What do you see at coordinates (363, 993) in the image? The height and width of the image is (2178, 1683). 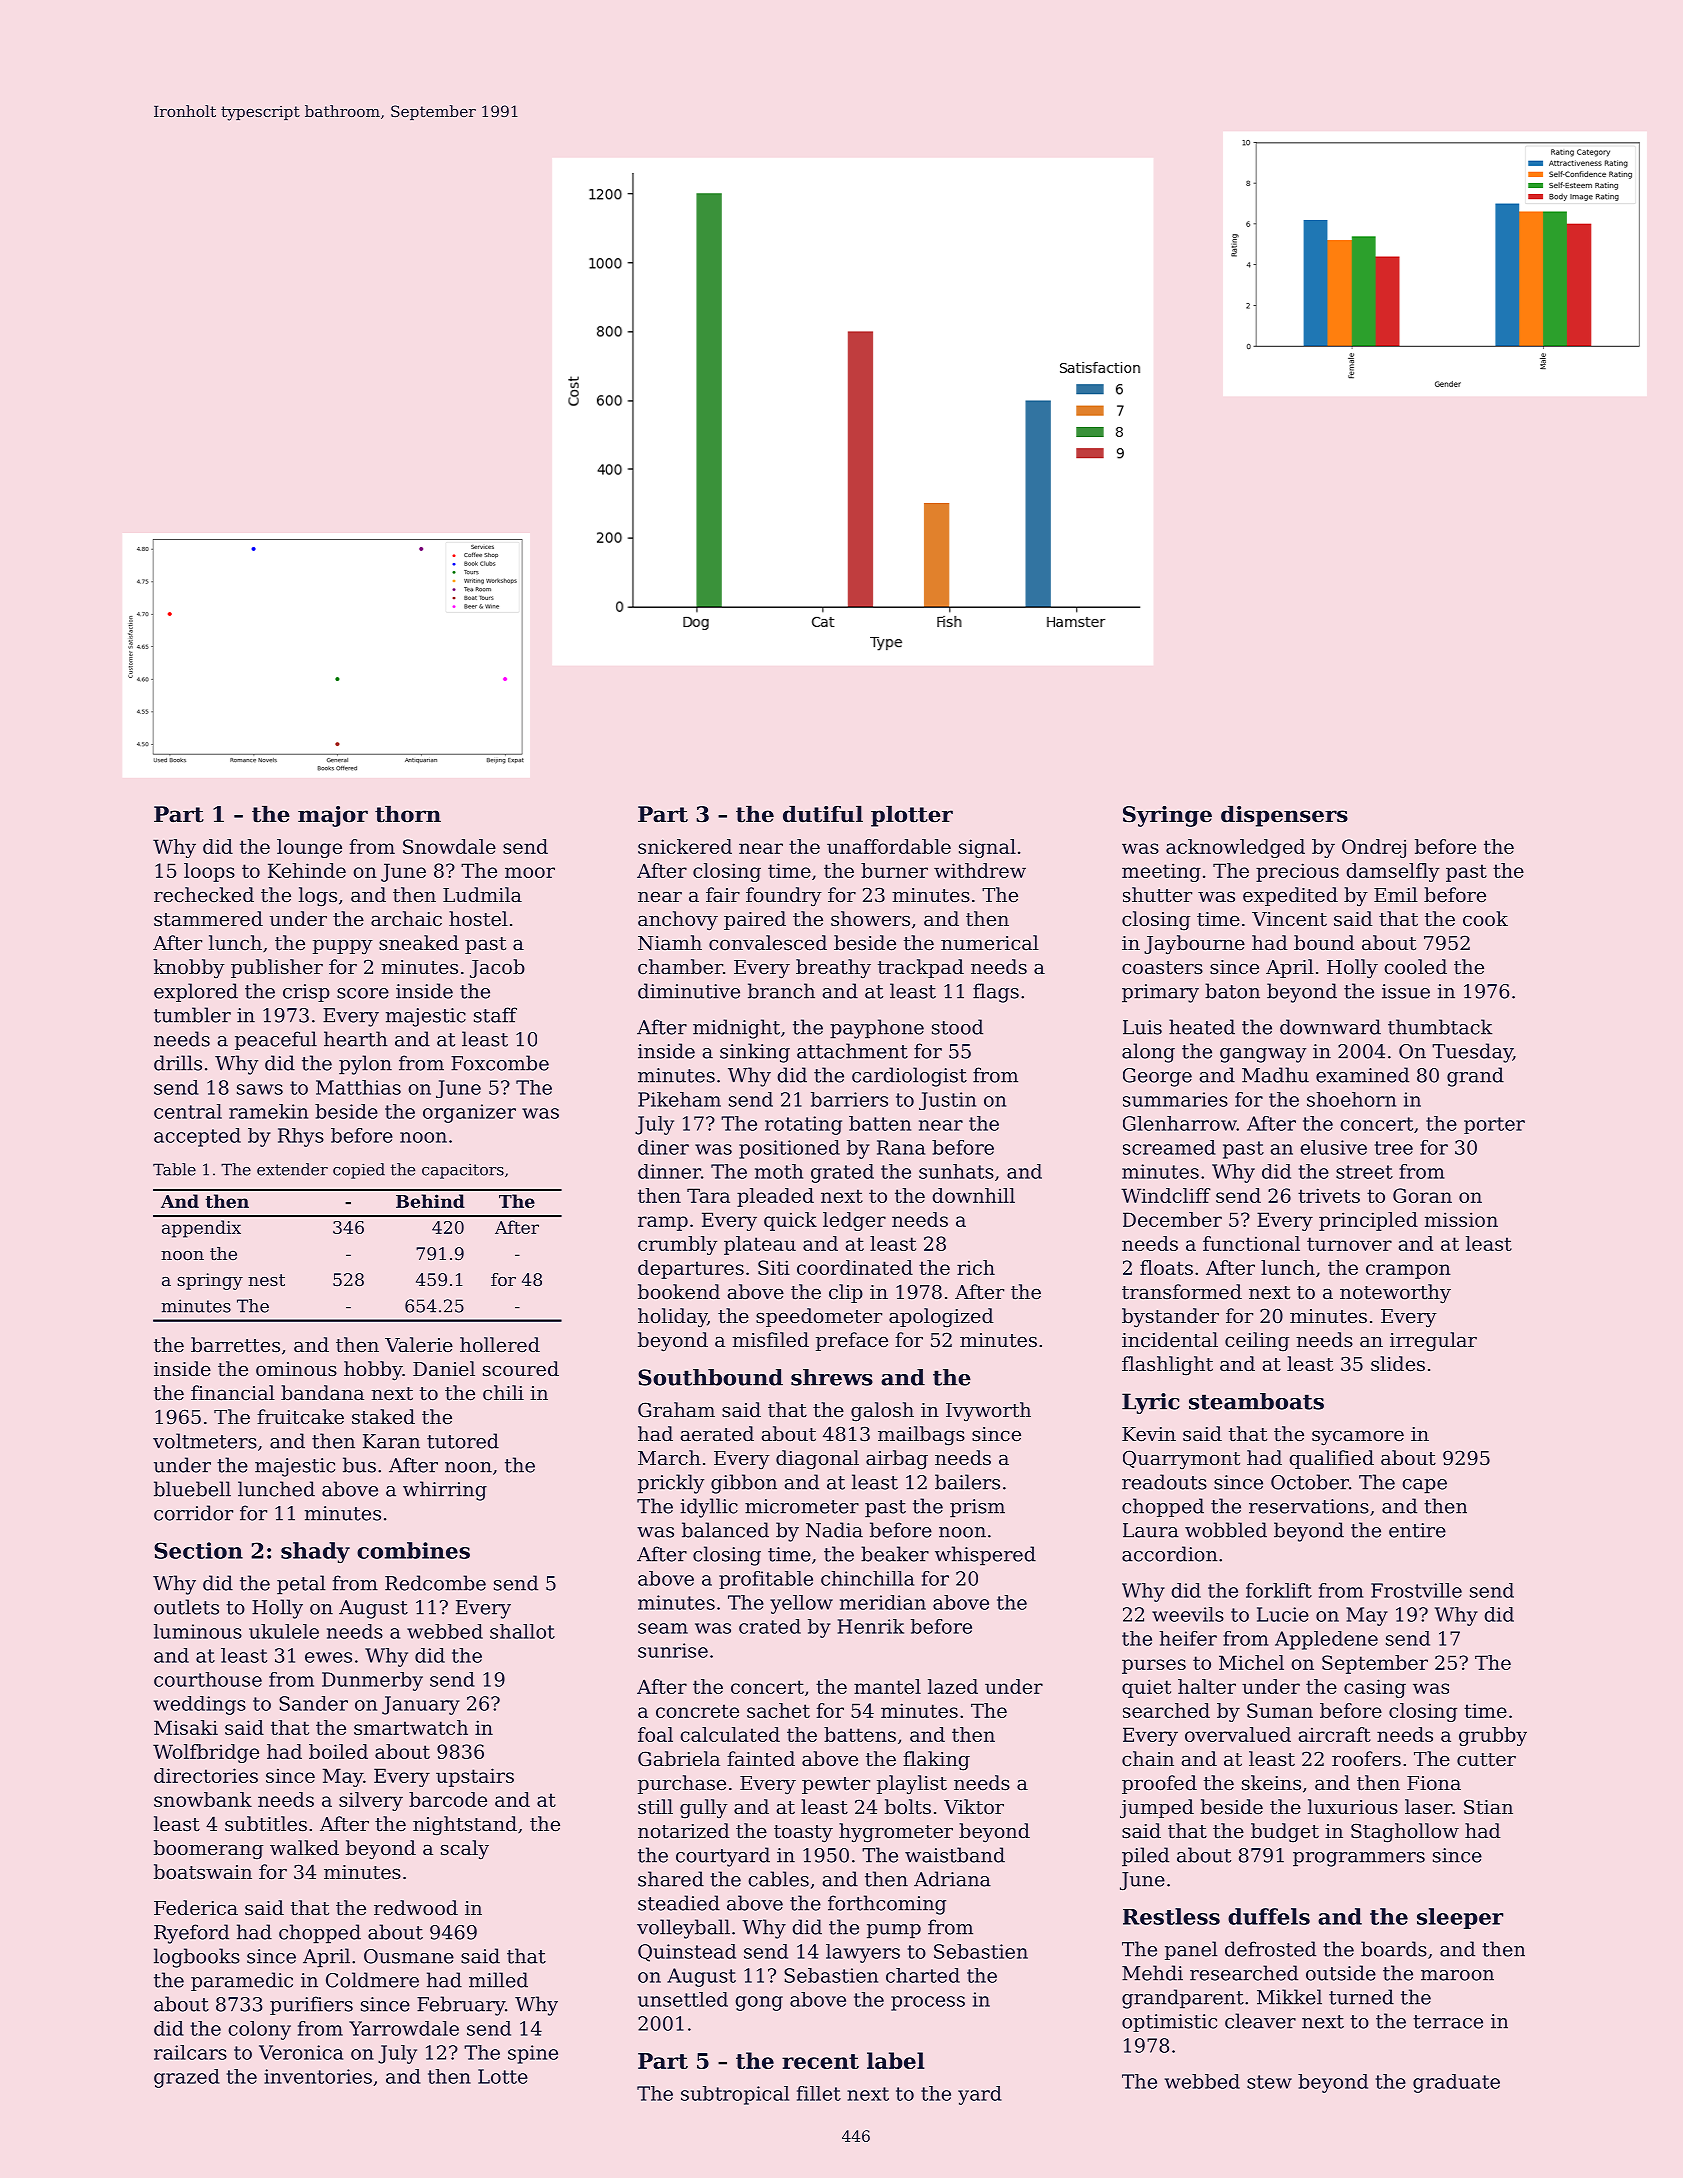 I see `score` at bounding box center [363, 993].
